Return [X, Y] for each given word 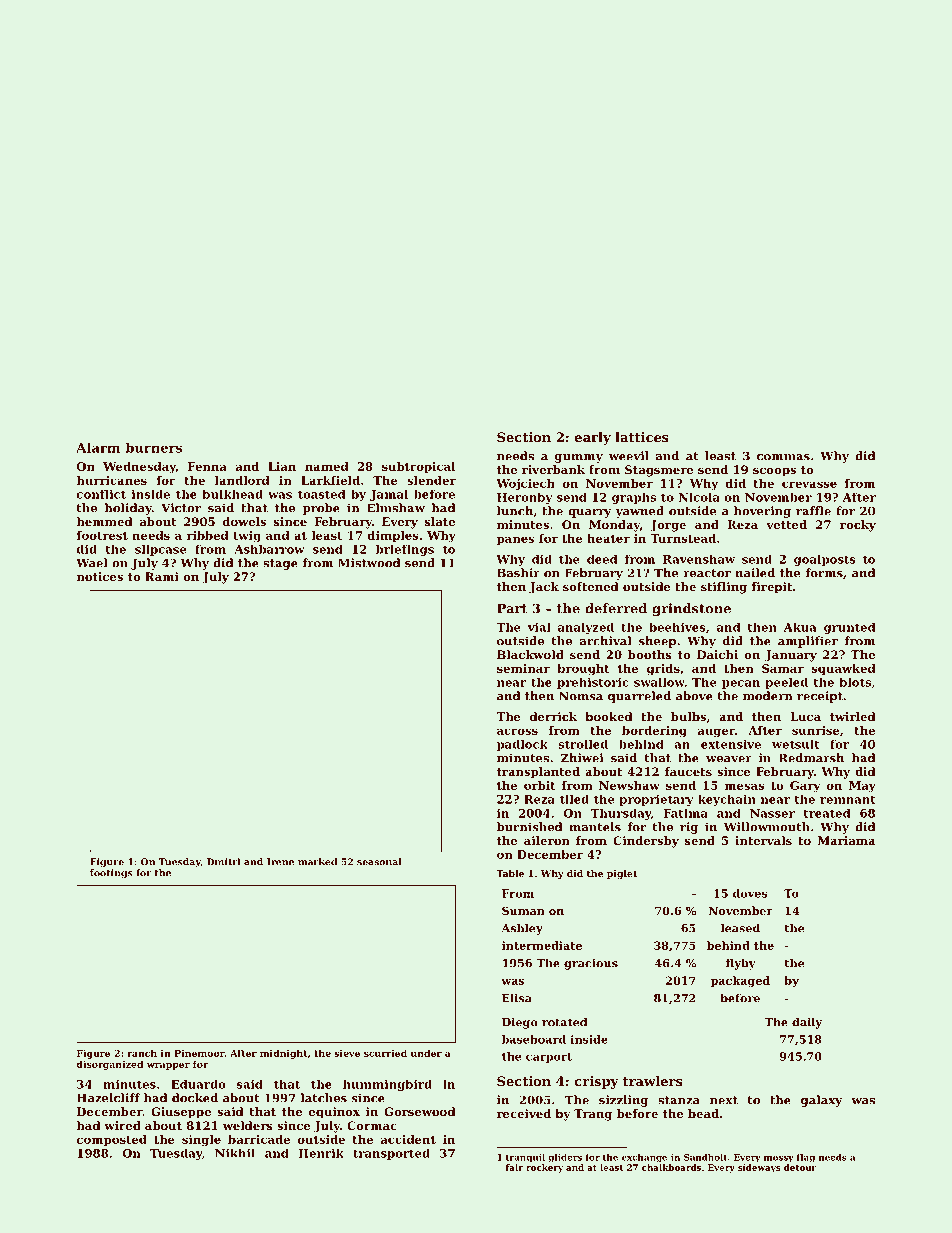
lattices [642, 437]
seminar [523, 668]
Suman [523, 910]
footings [111, 874]
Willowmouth [767, 827]
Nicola [699, 497]
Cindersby [646, 842]
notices [100, 576]
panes [515, 540]
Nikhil [235, 1152]
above [694, 696]
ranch [142, 1053]
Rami [162, 576]
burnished [529, 827]
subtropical [418, 467]
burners [154, 448]
